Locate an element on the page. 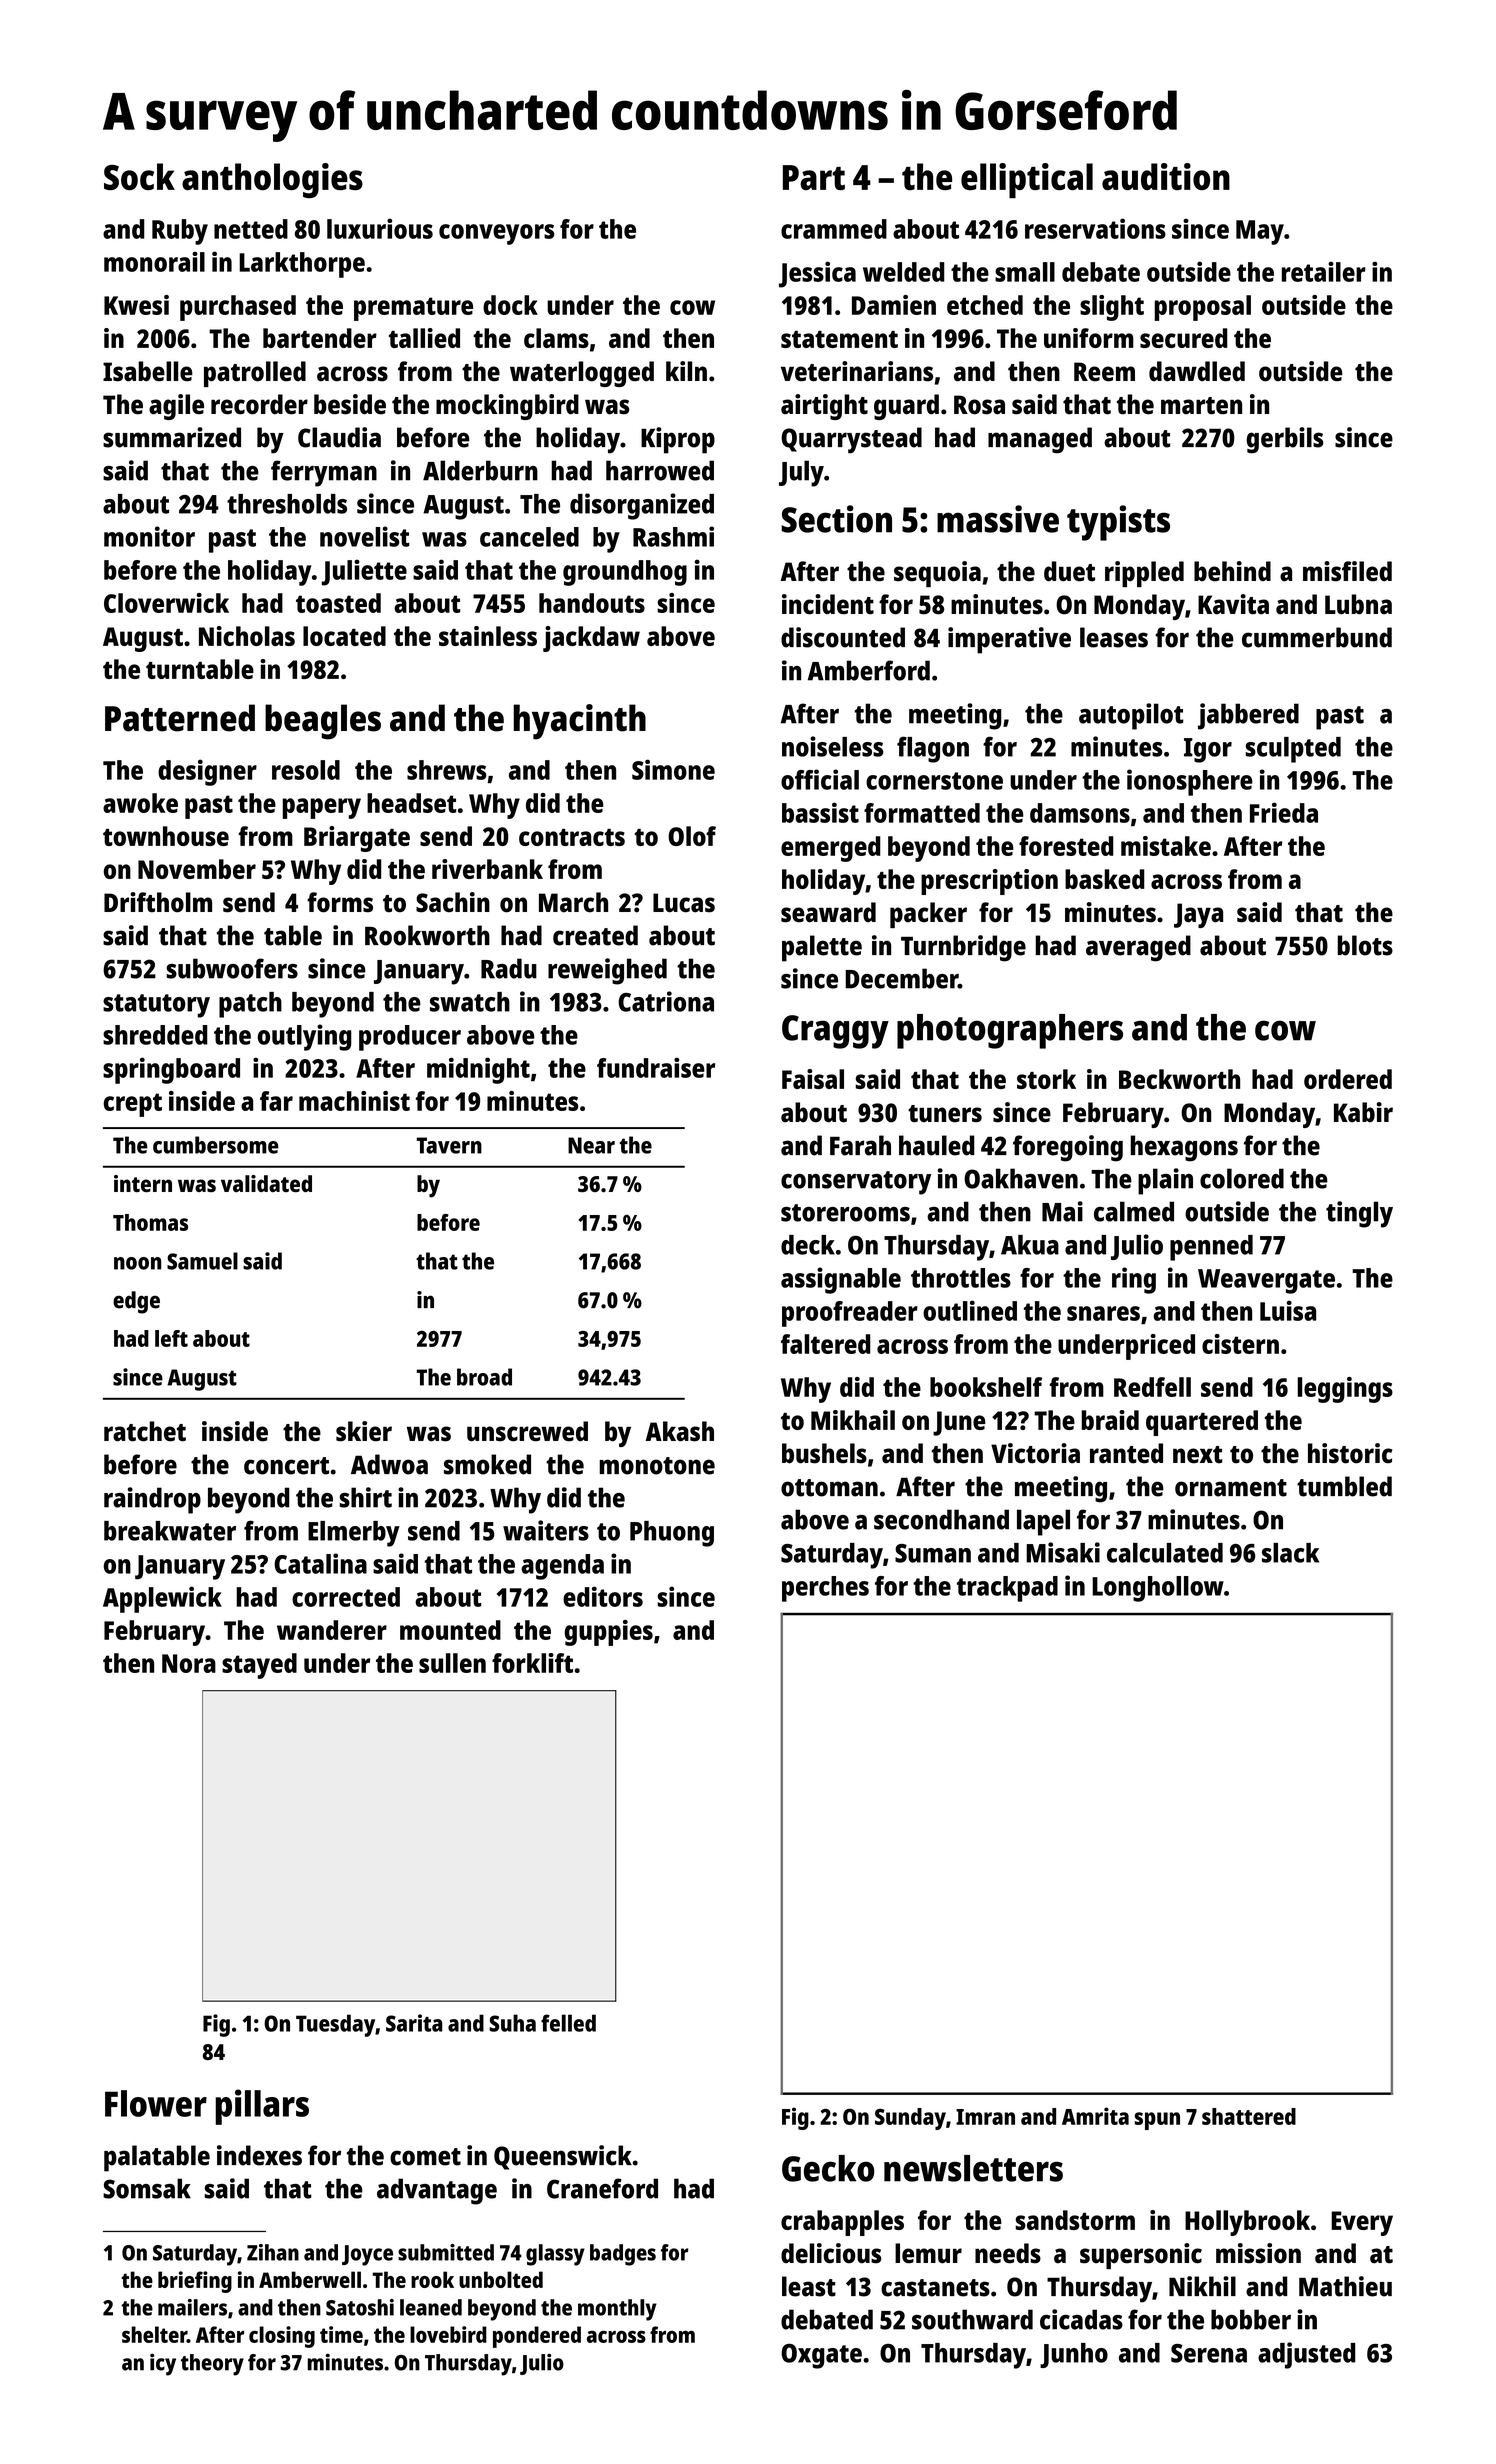  papery is located at coordinates (321, 808).
